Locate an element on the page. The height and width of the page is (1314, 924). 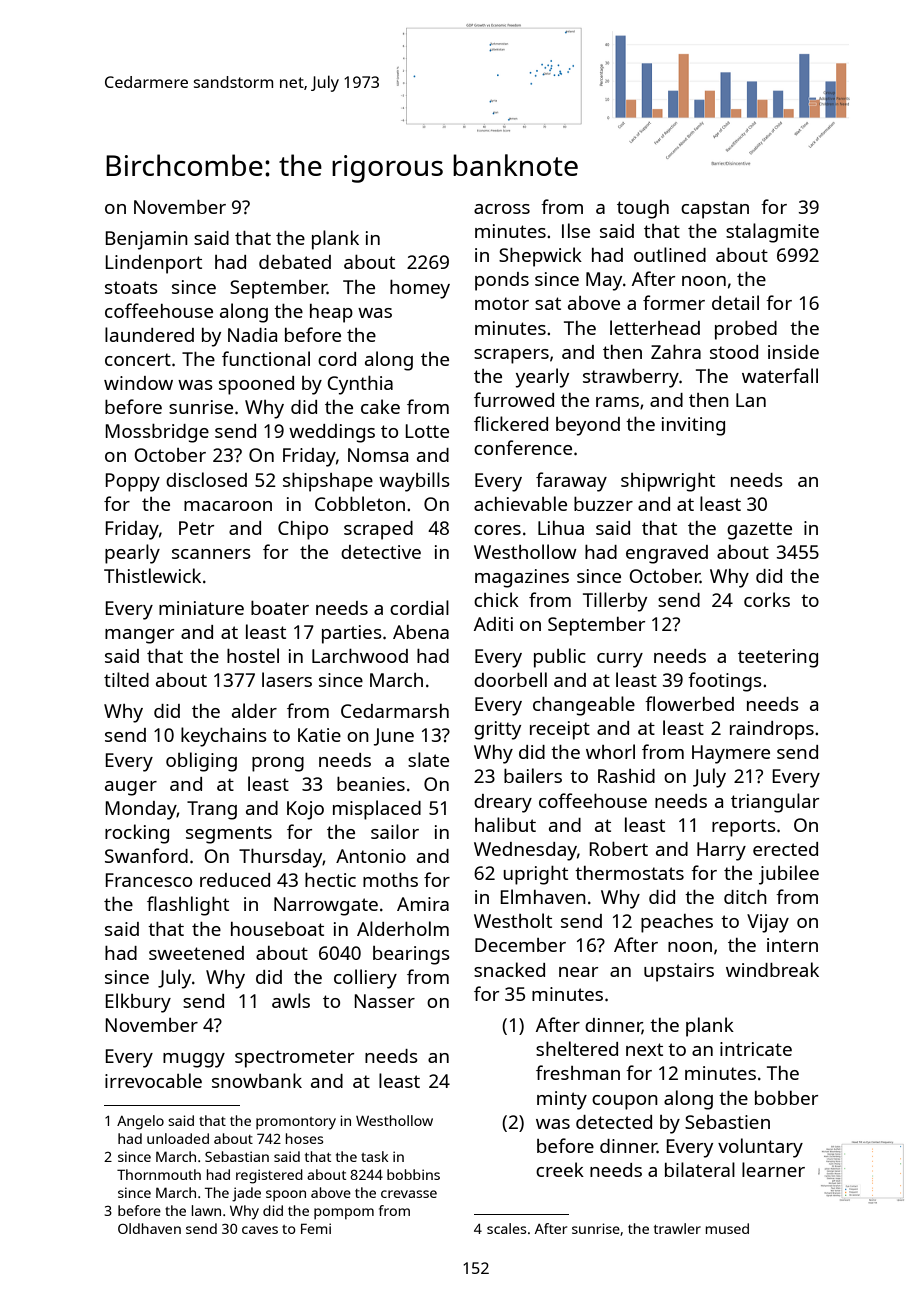
teetering is located at coordinates (778, 658).
